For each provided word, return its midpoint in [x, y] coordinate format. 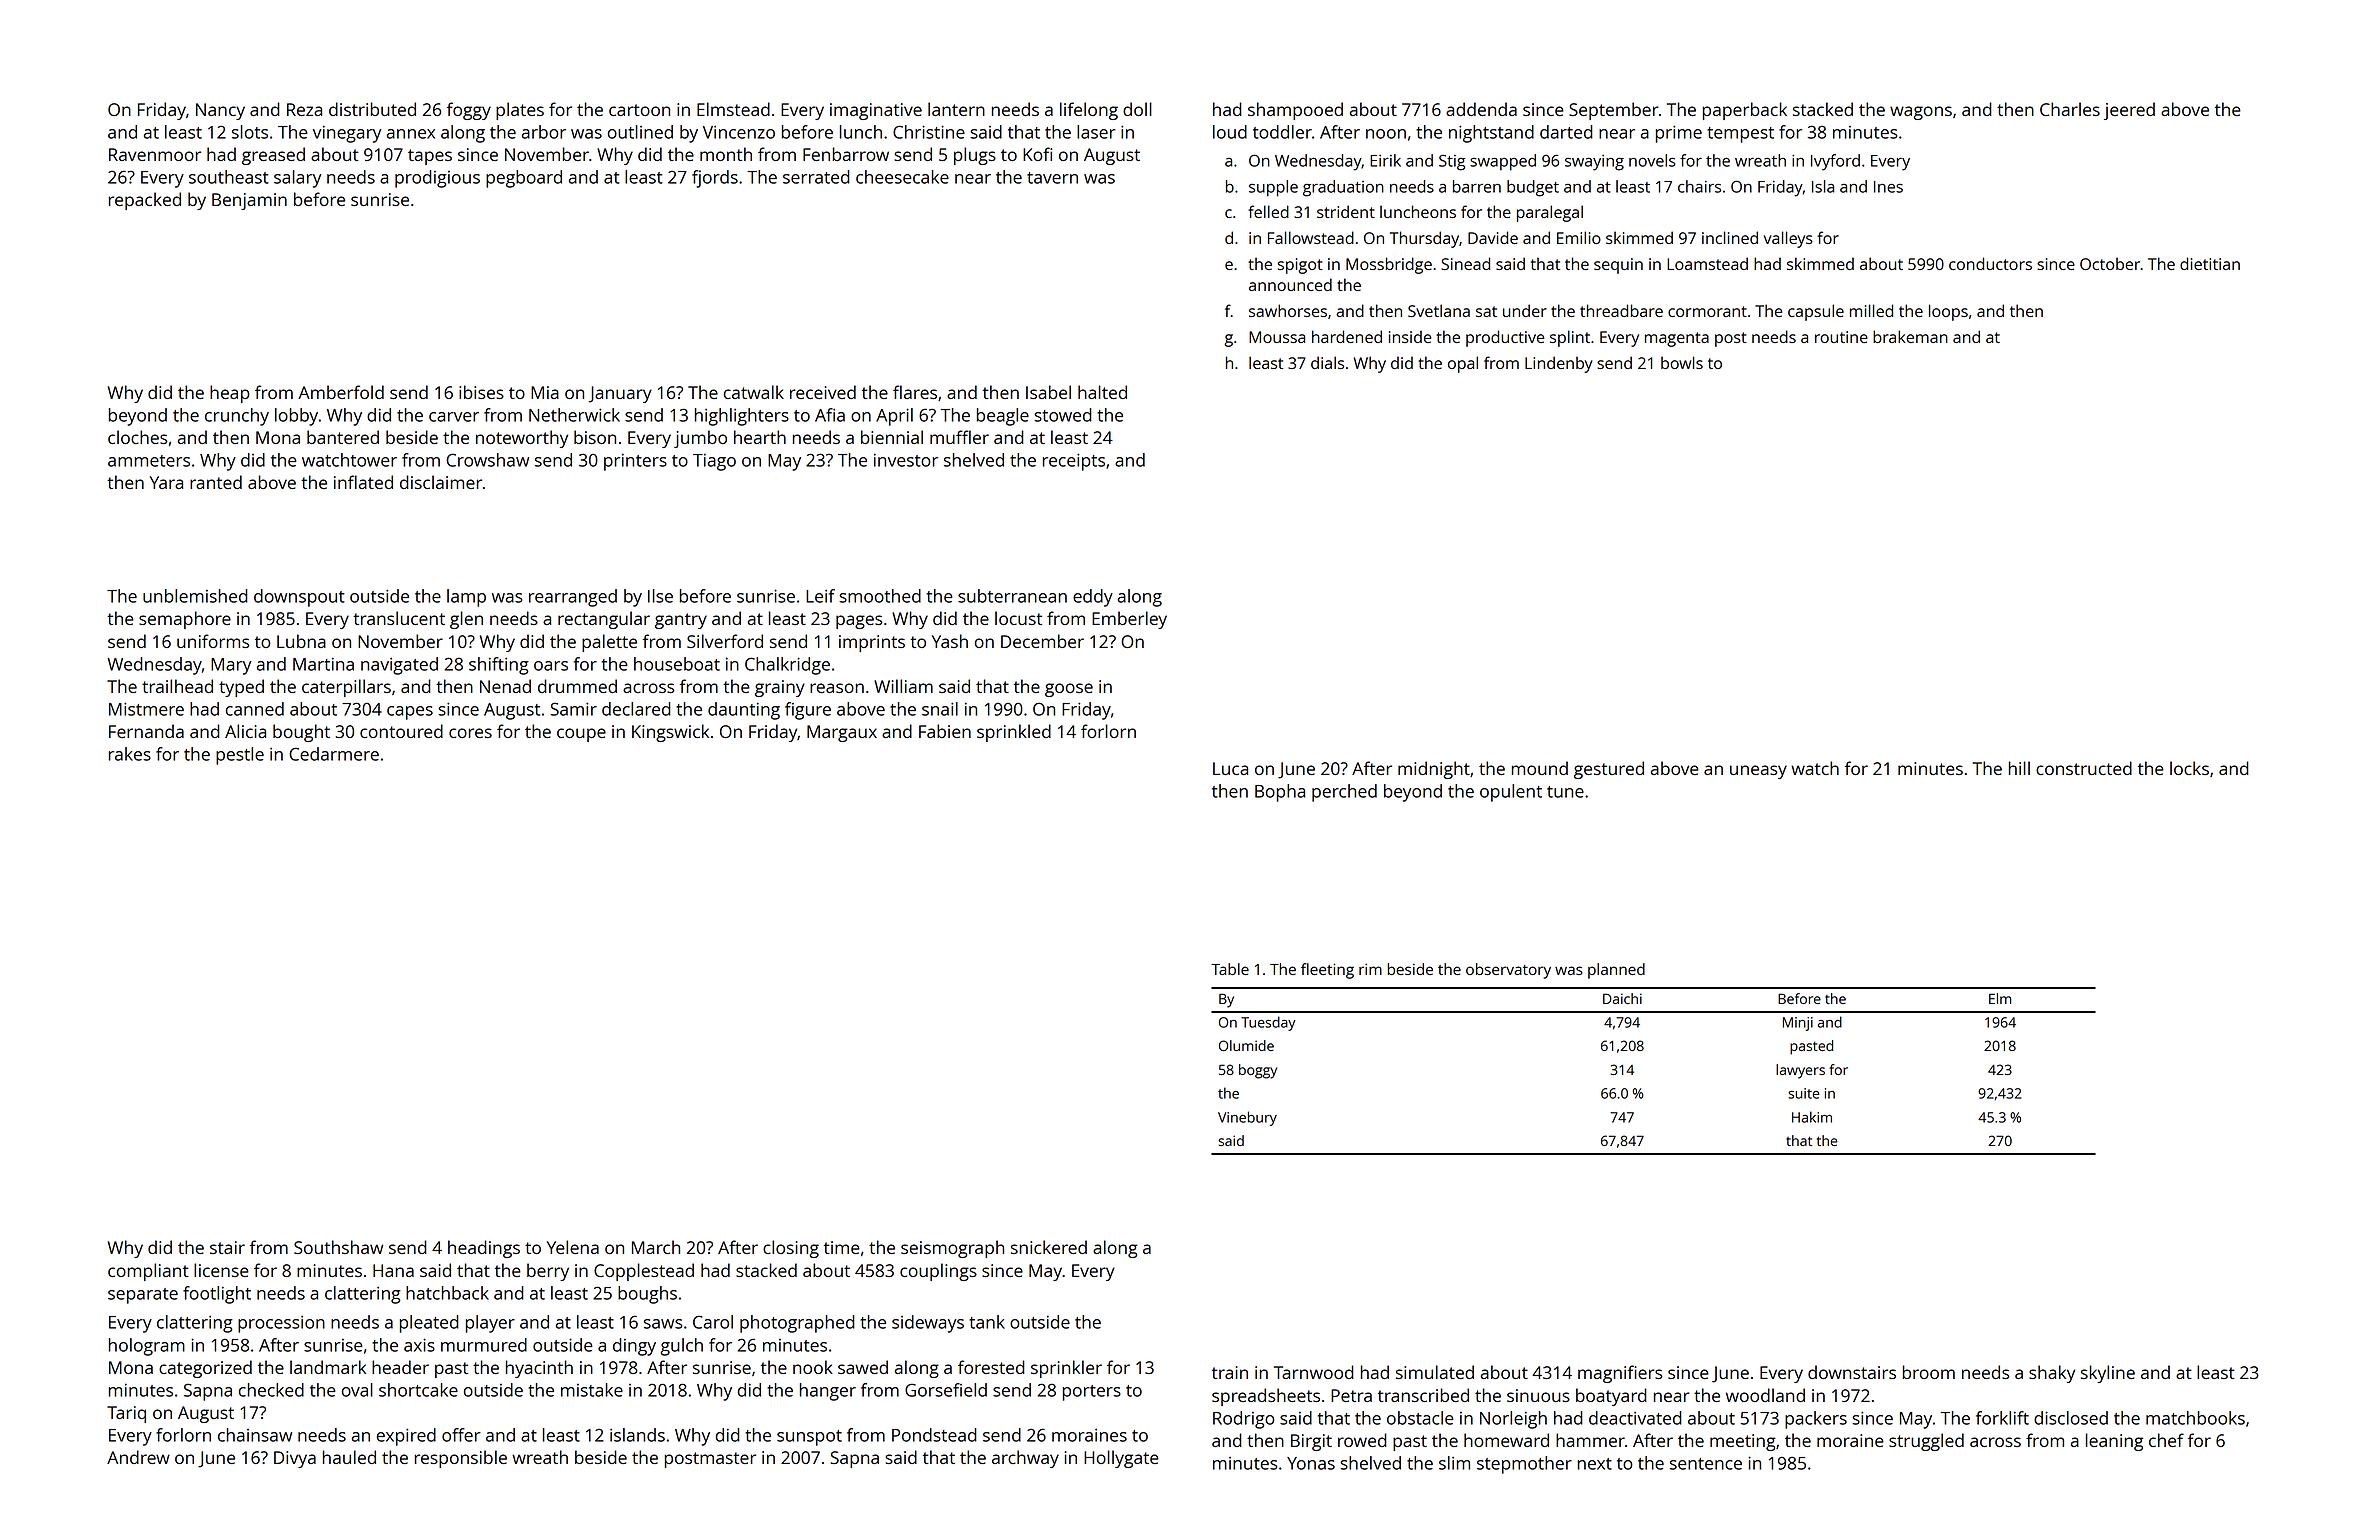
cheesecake [902, 177]
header [400, 1367]
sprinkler [1066, 1369]
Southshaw [338, 1247]
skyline [2108, 1374]
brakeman [1910, 336]
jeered [2129, 111]
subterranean [1012, 596]
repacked [144, 201]
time [842, 1247]
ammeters [149, 461]
